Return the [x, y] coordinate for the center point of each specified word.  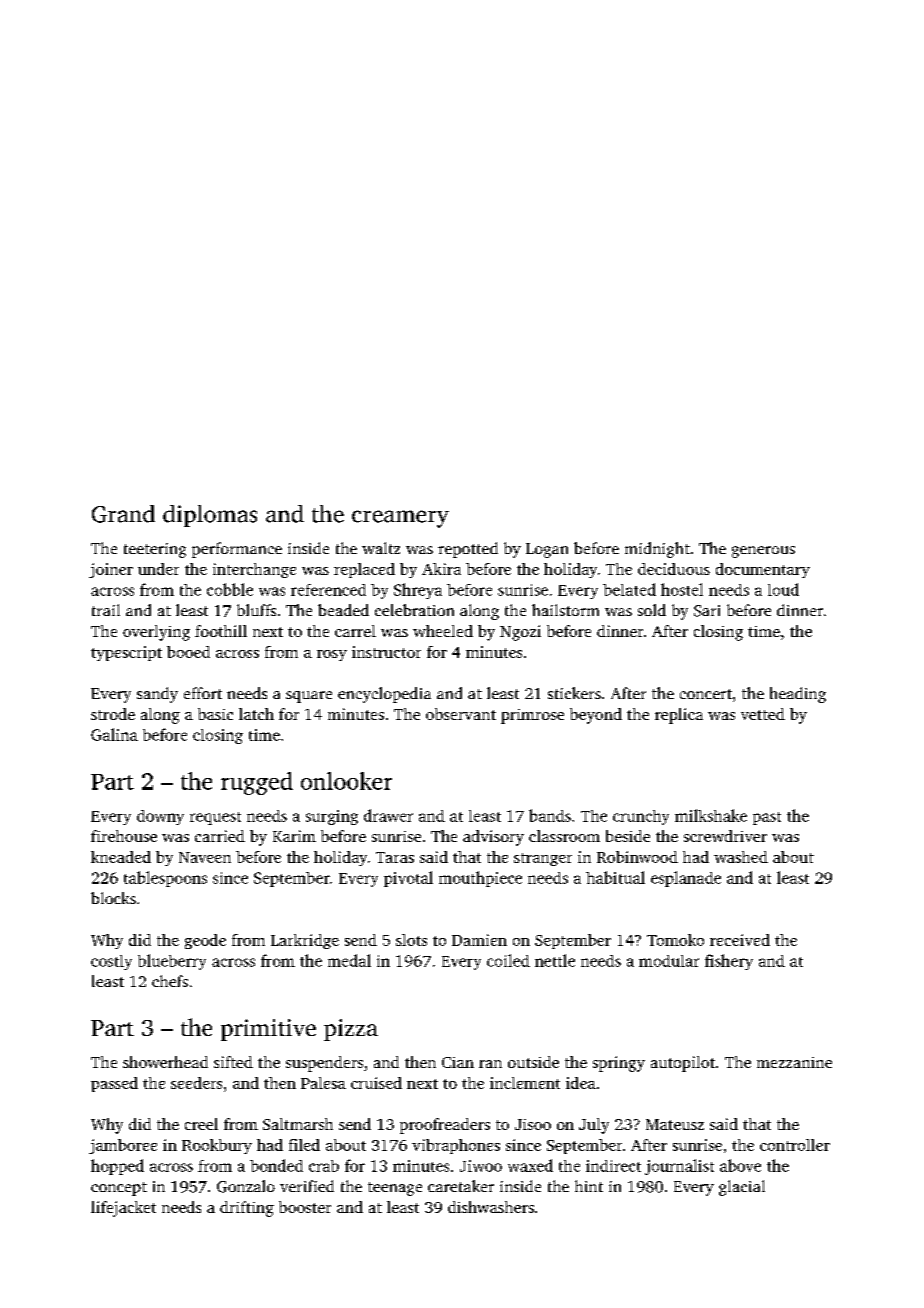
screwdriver [725, 836]
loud [783, 589]
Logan [547, 550]
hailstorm [565, 610]
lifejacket [123, 1209]
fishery [729, 962]
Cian [458, 1062]
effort [203, 693]
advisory [493, 838]
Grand [123, 514]
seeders [196, 1083]
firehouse [124, 836]
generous [763, 552]
